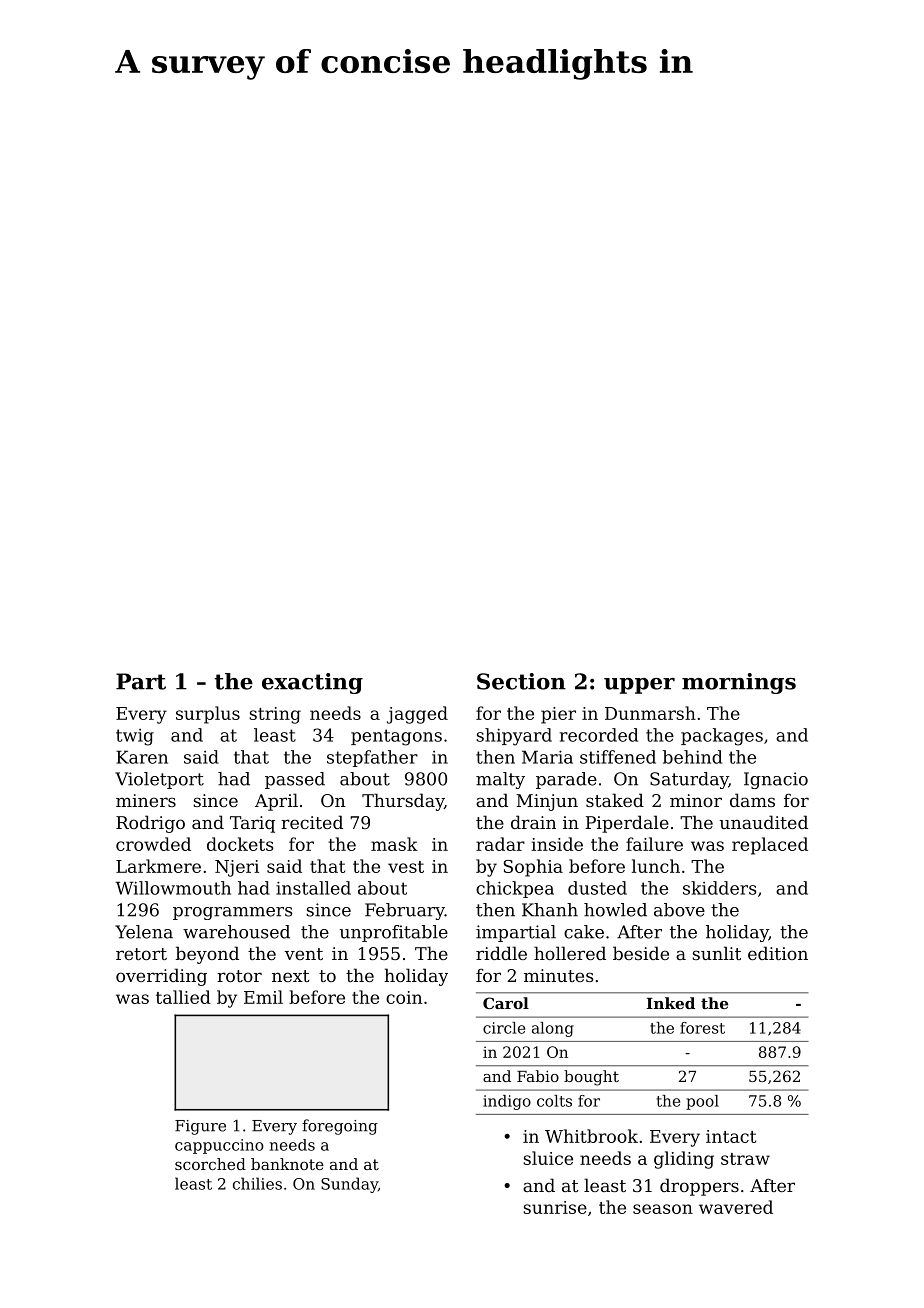  I want to click on twig, so click(135, 737).
